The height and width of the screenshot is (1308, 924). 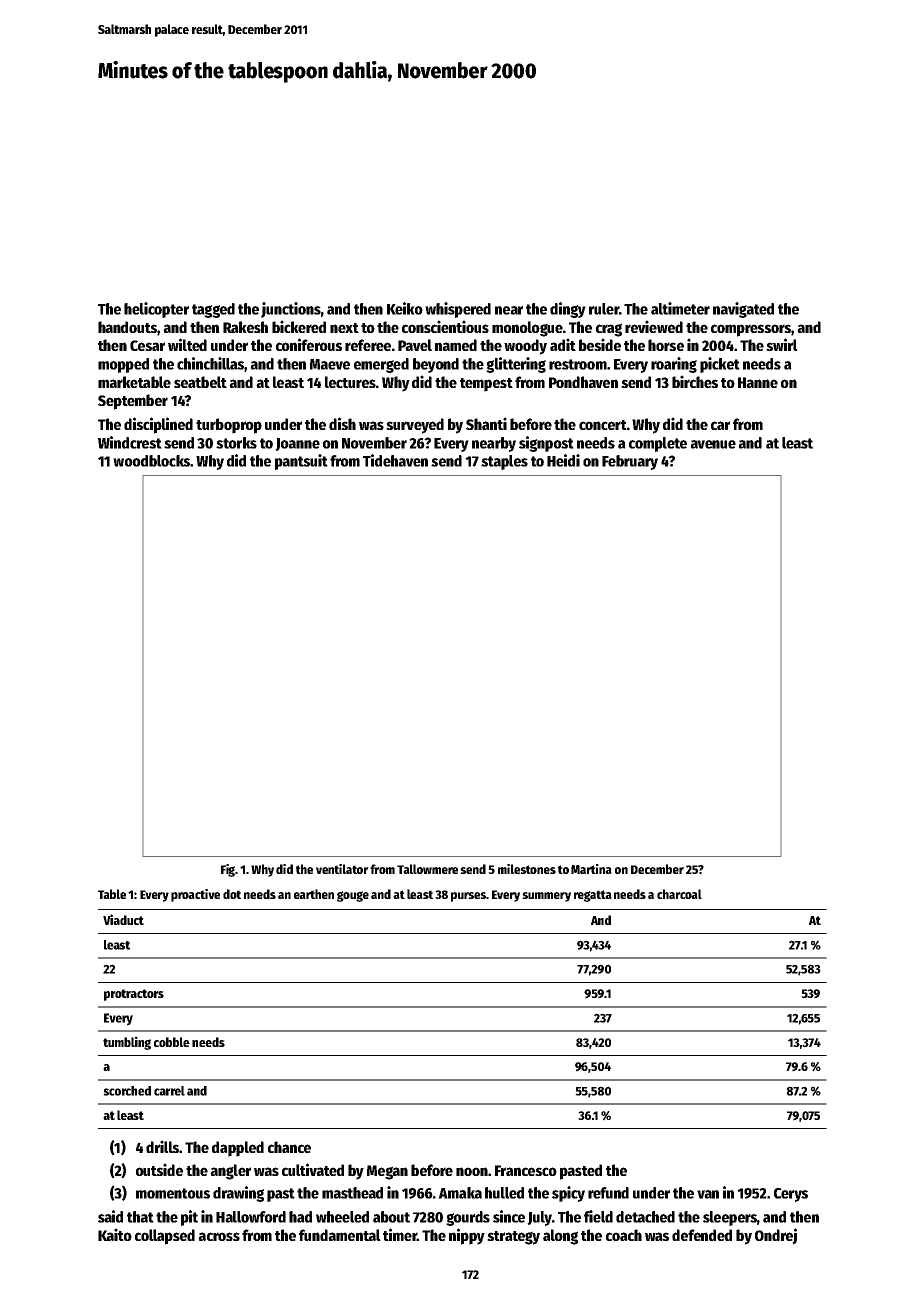 What do you see at coordinates (151, 461) in the screenshot?
I see `woodblocks` at bounding box center [151, 461].
